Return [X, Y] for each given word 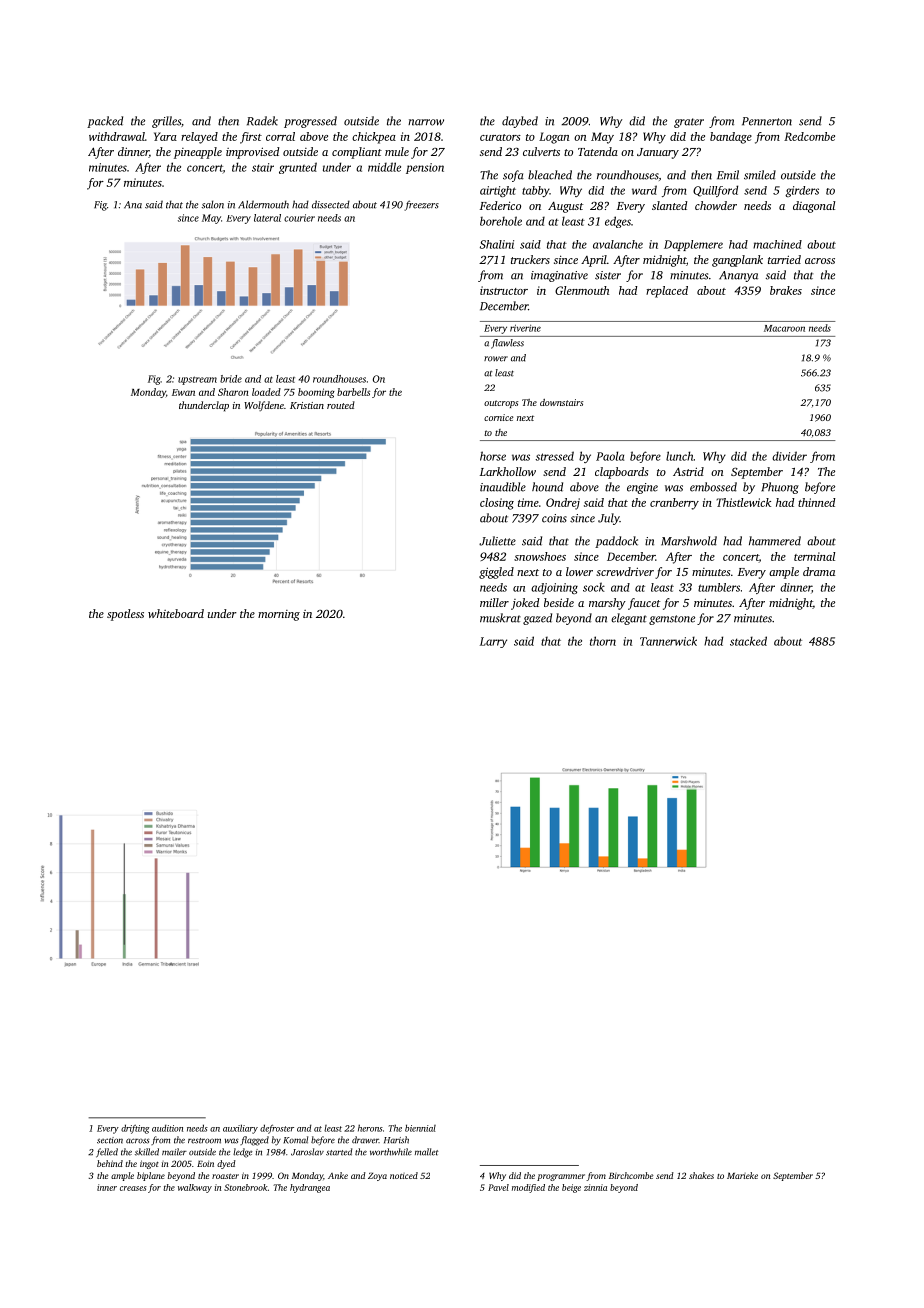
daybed [520, 122]
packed [105, 122]
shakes [701, 1175]
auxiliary [240, 1129]
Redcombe [809, 136]
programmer [561, 1177]
